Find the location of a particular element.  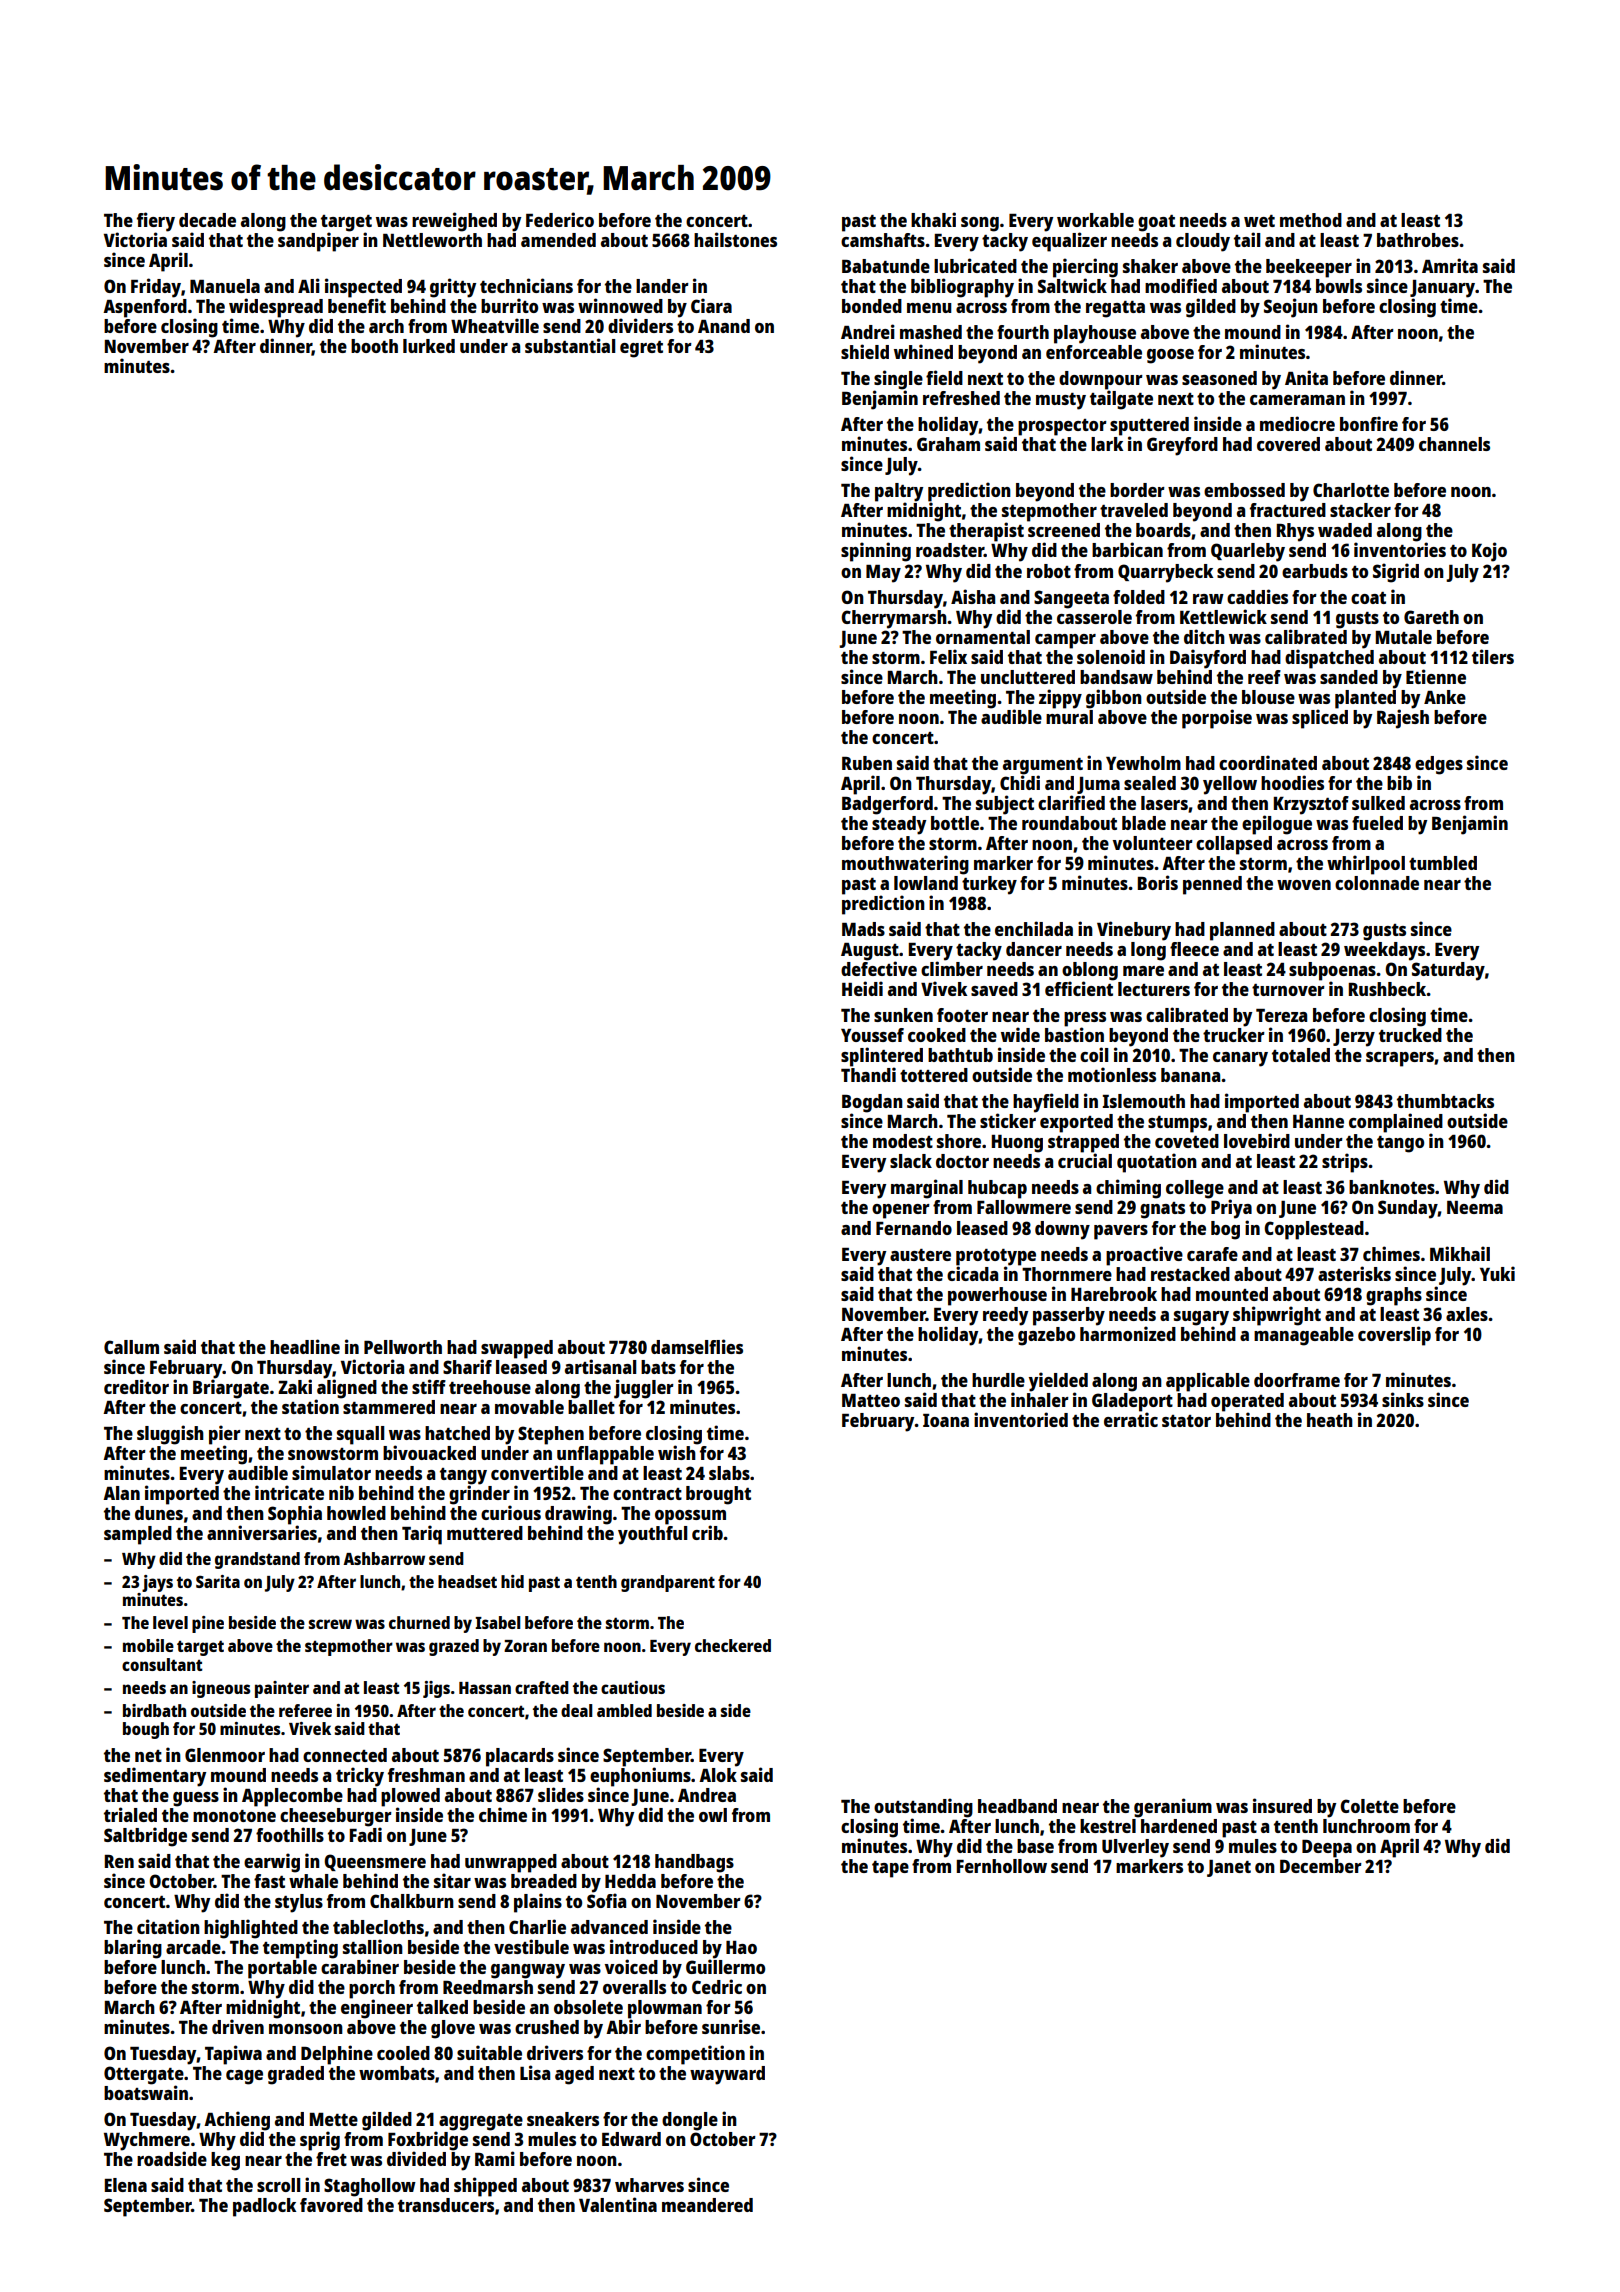

Quarleby is located at coordinates (1248, 552).
